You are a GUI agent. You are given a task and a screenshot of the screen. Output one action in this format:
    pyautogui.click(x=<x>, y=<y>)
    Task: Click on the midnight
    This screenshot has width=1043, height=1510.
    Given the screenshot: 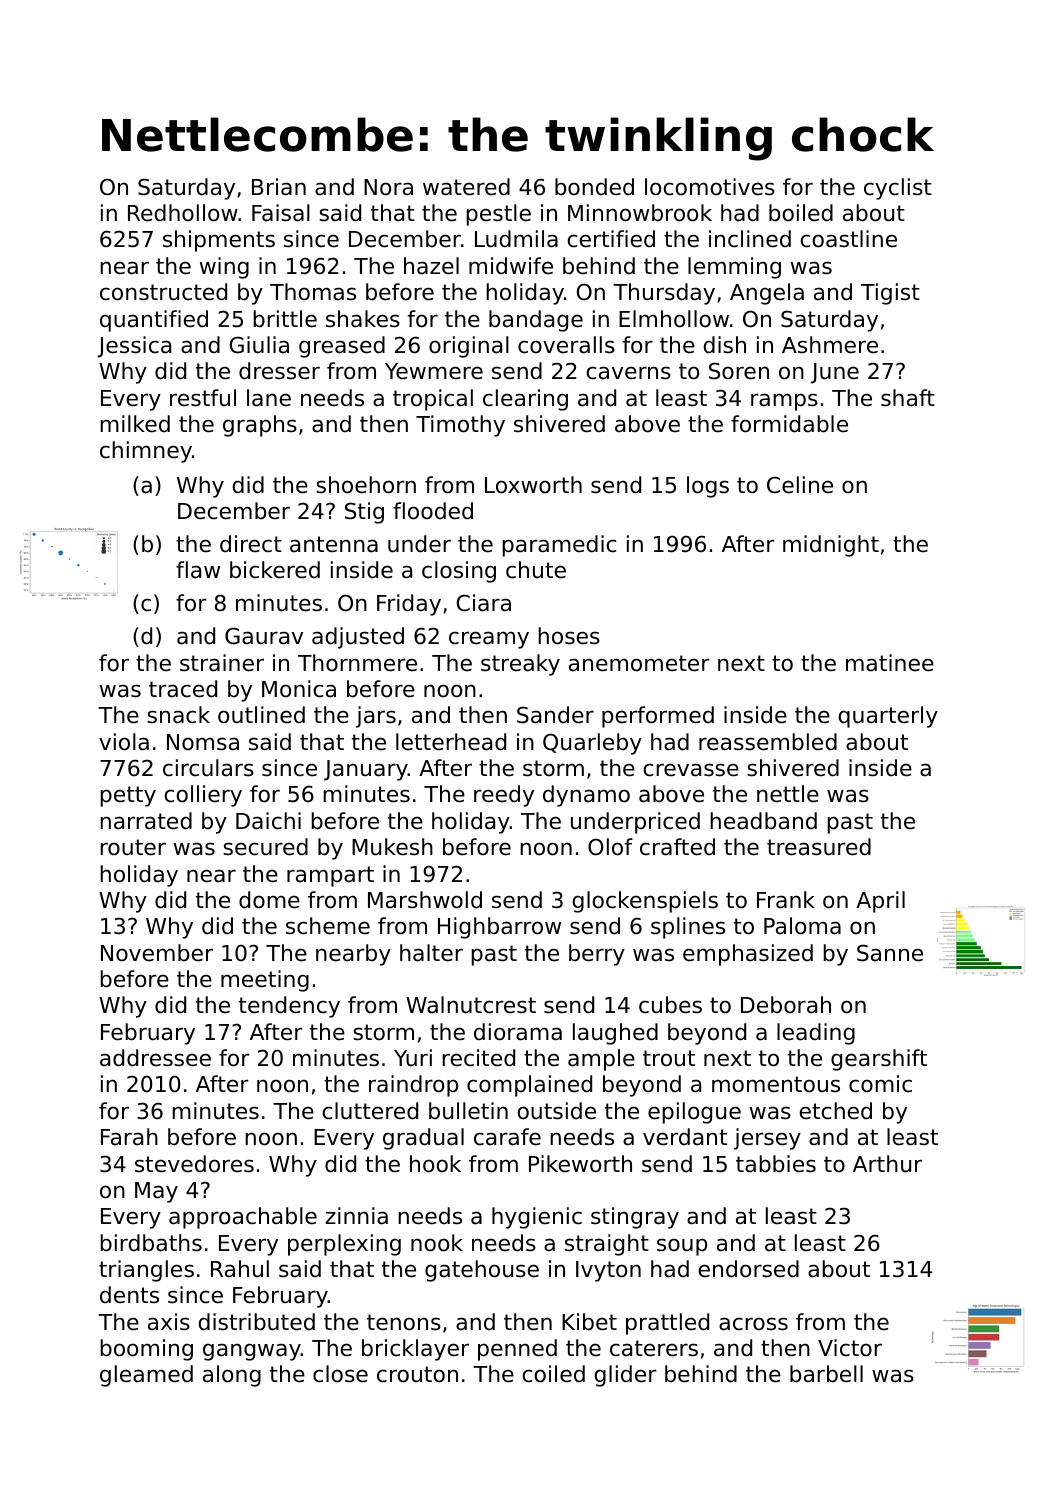 What is the action you would take?
    pyautogui.click(x=831, y=546)
